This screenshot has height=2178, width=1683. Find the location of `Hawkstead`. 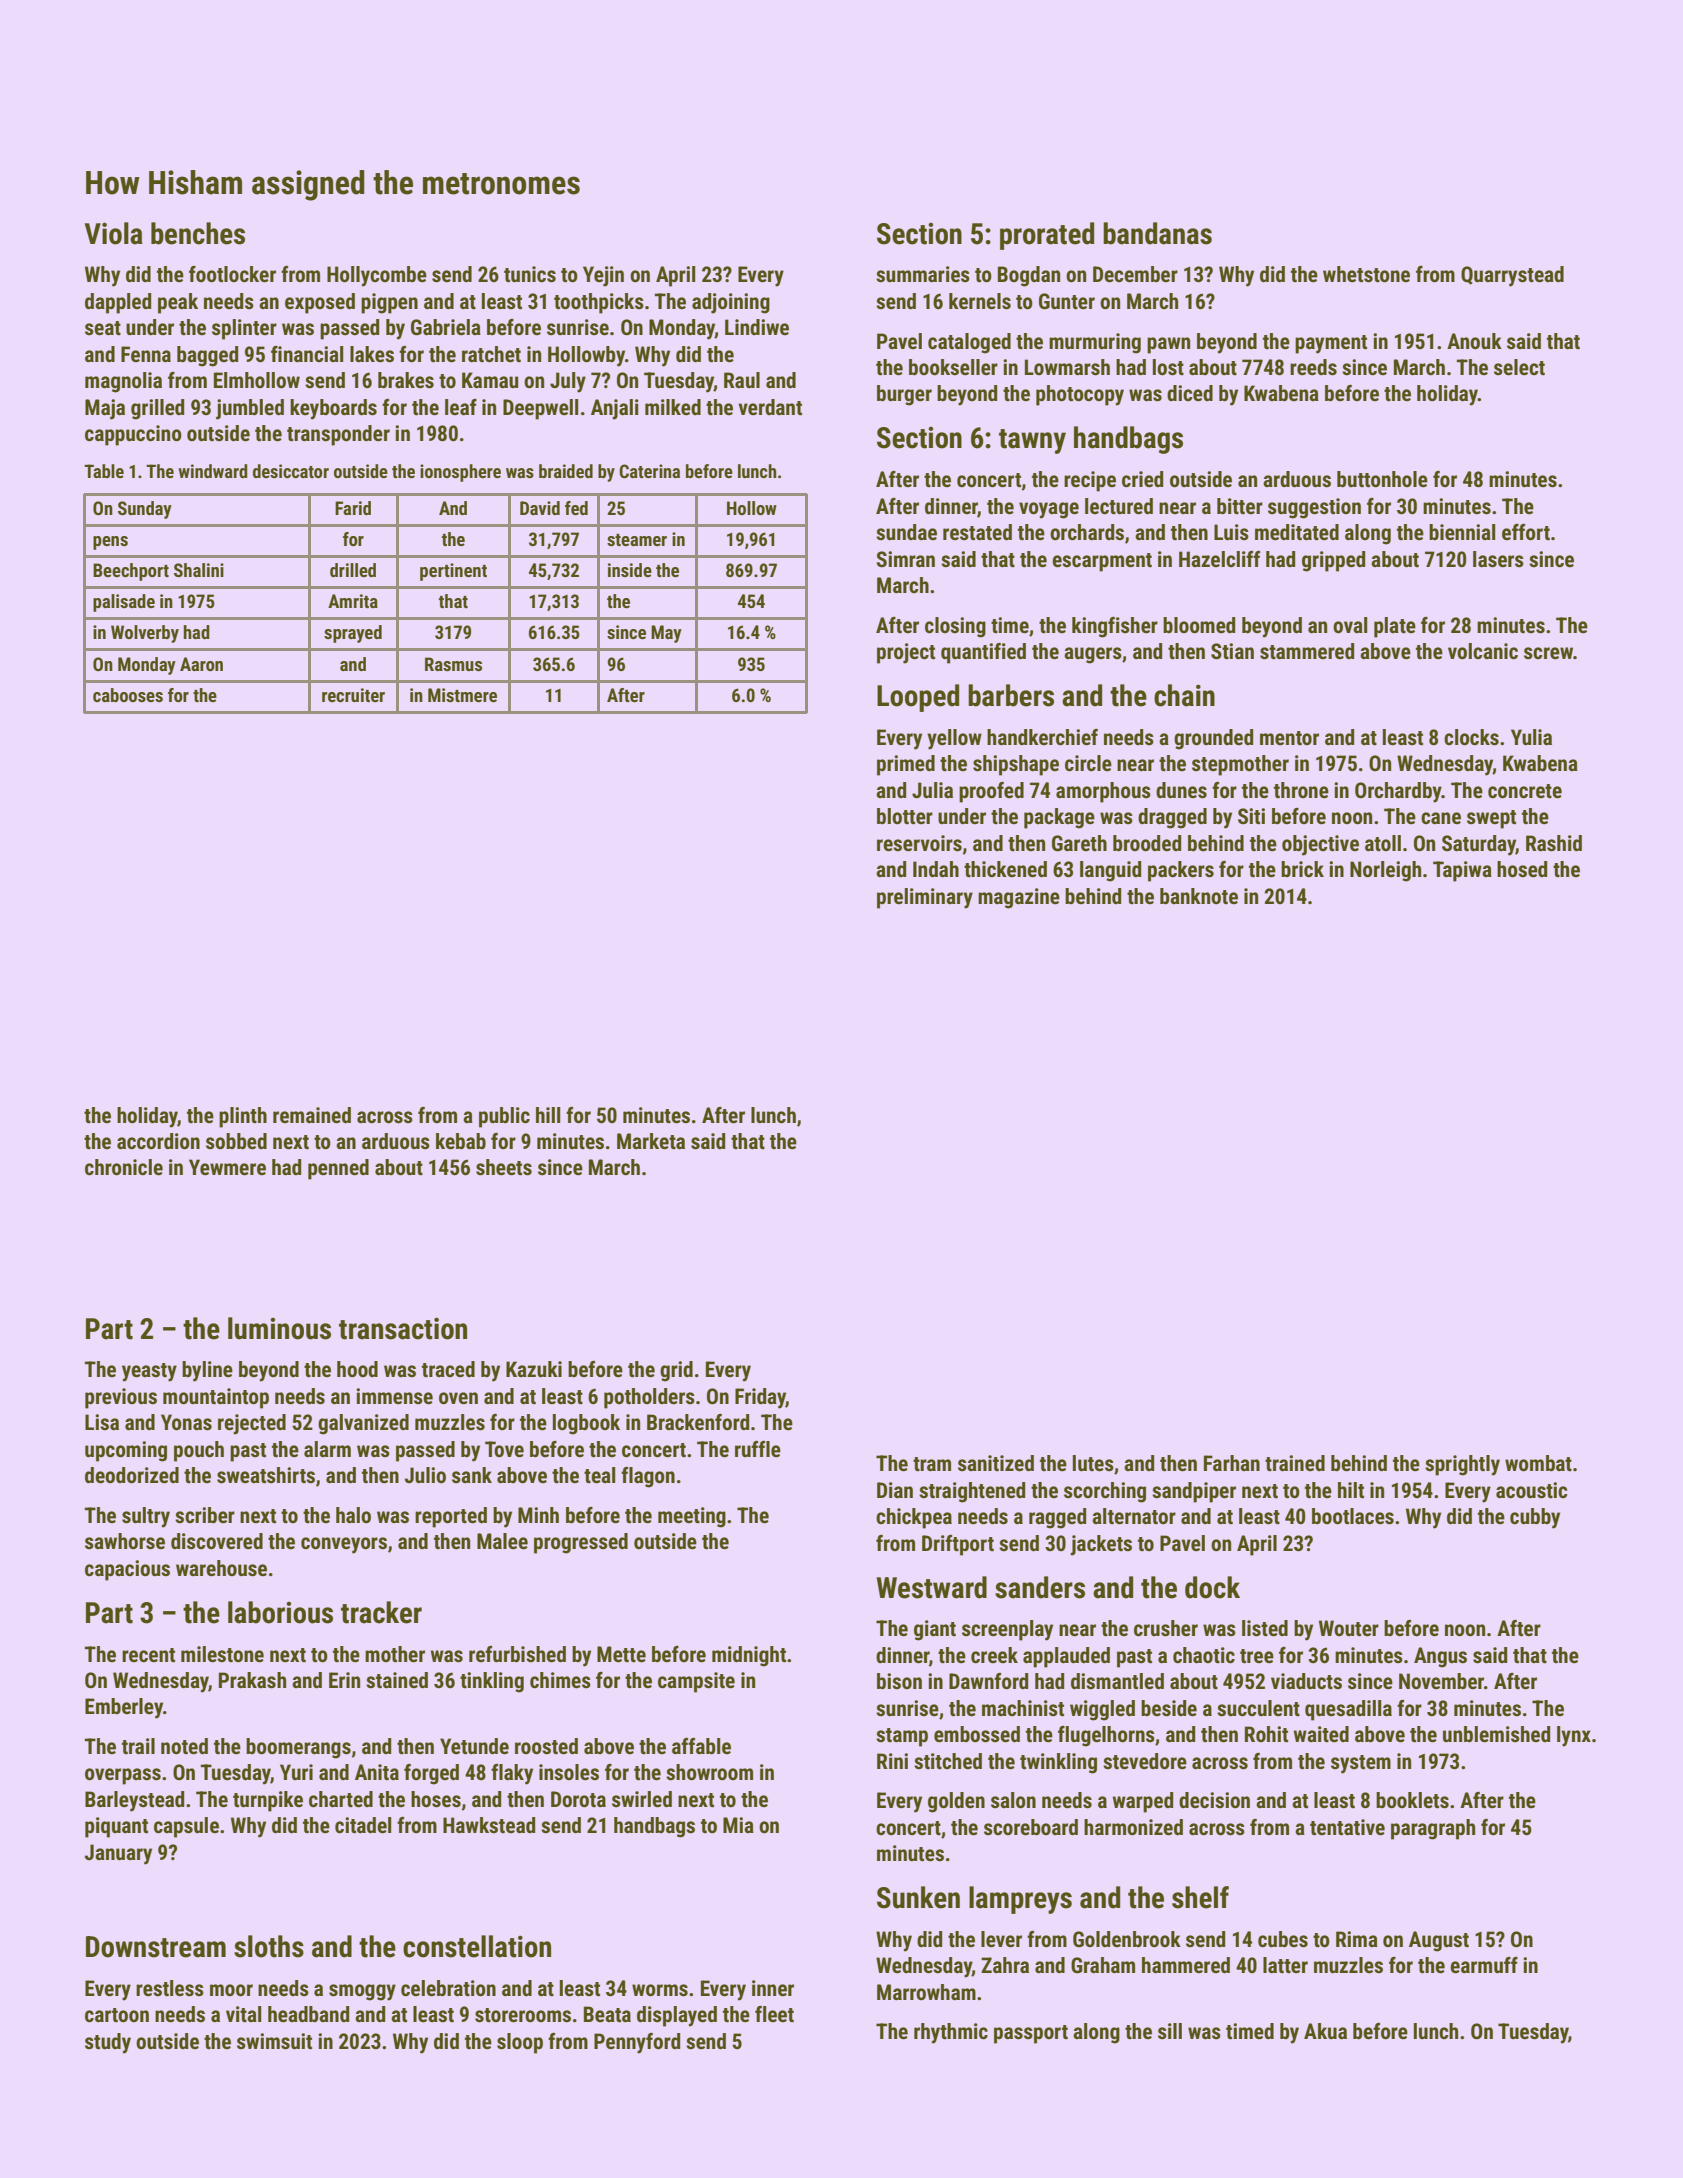

Hawkstead is located at coordinates (489, 1825).
